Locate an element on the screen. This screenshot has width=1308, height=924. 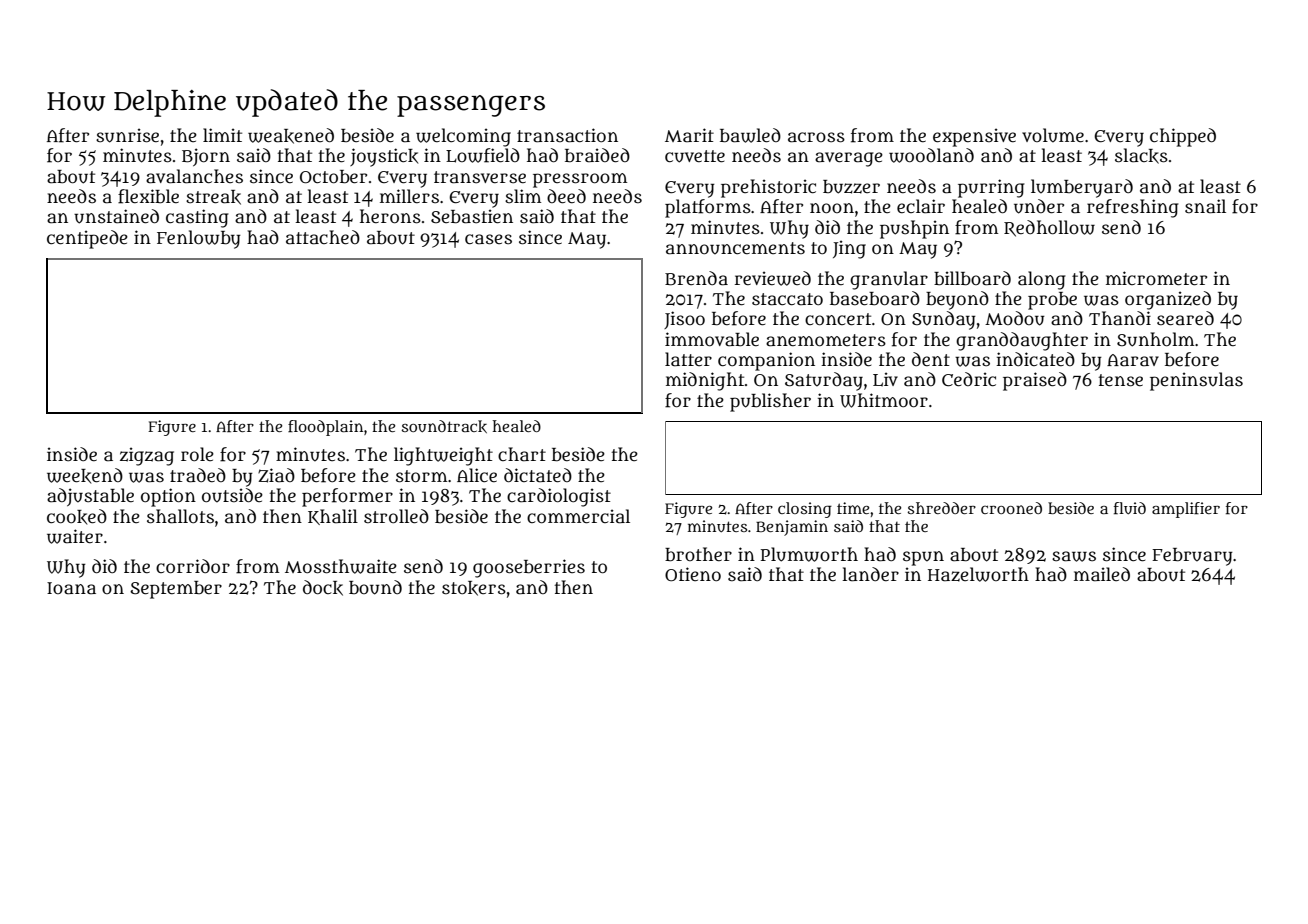
praised is located at coordinates (1035, 381).
